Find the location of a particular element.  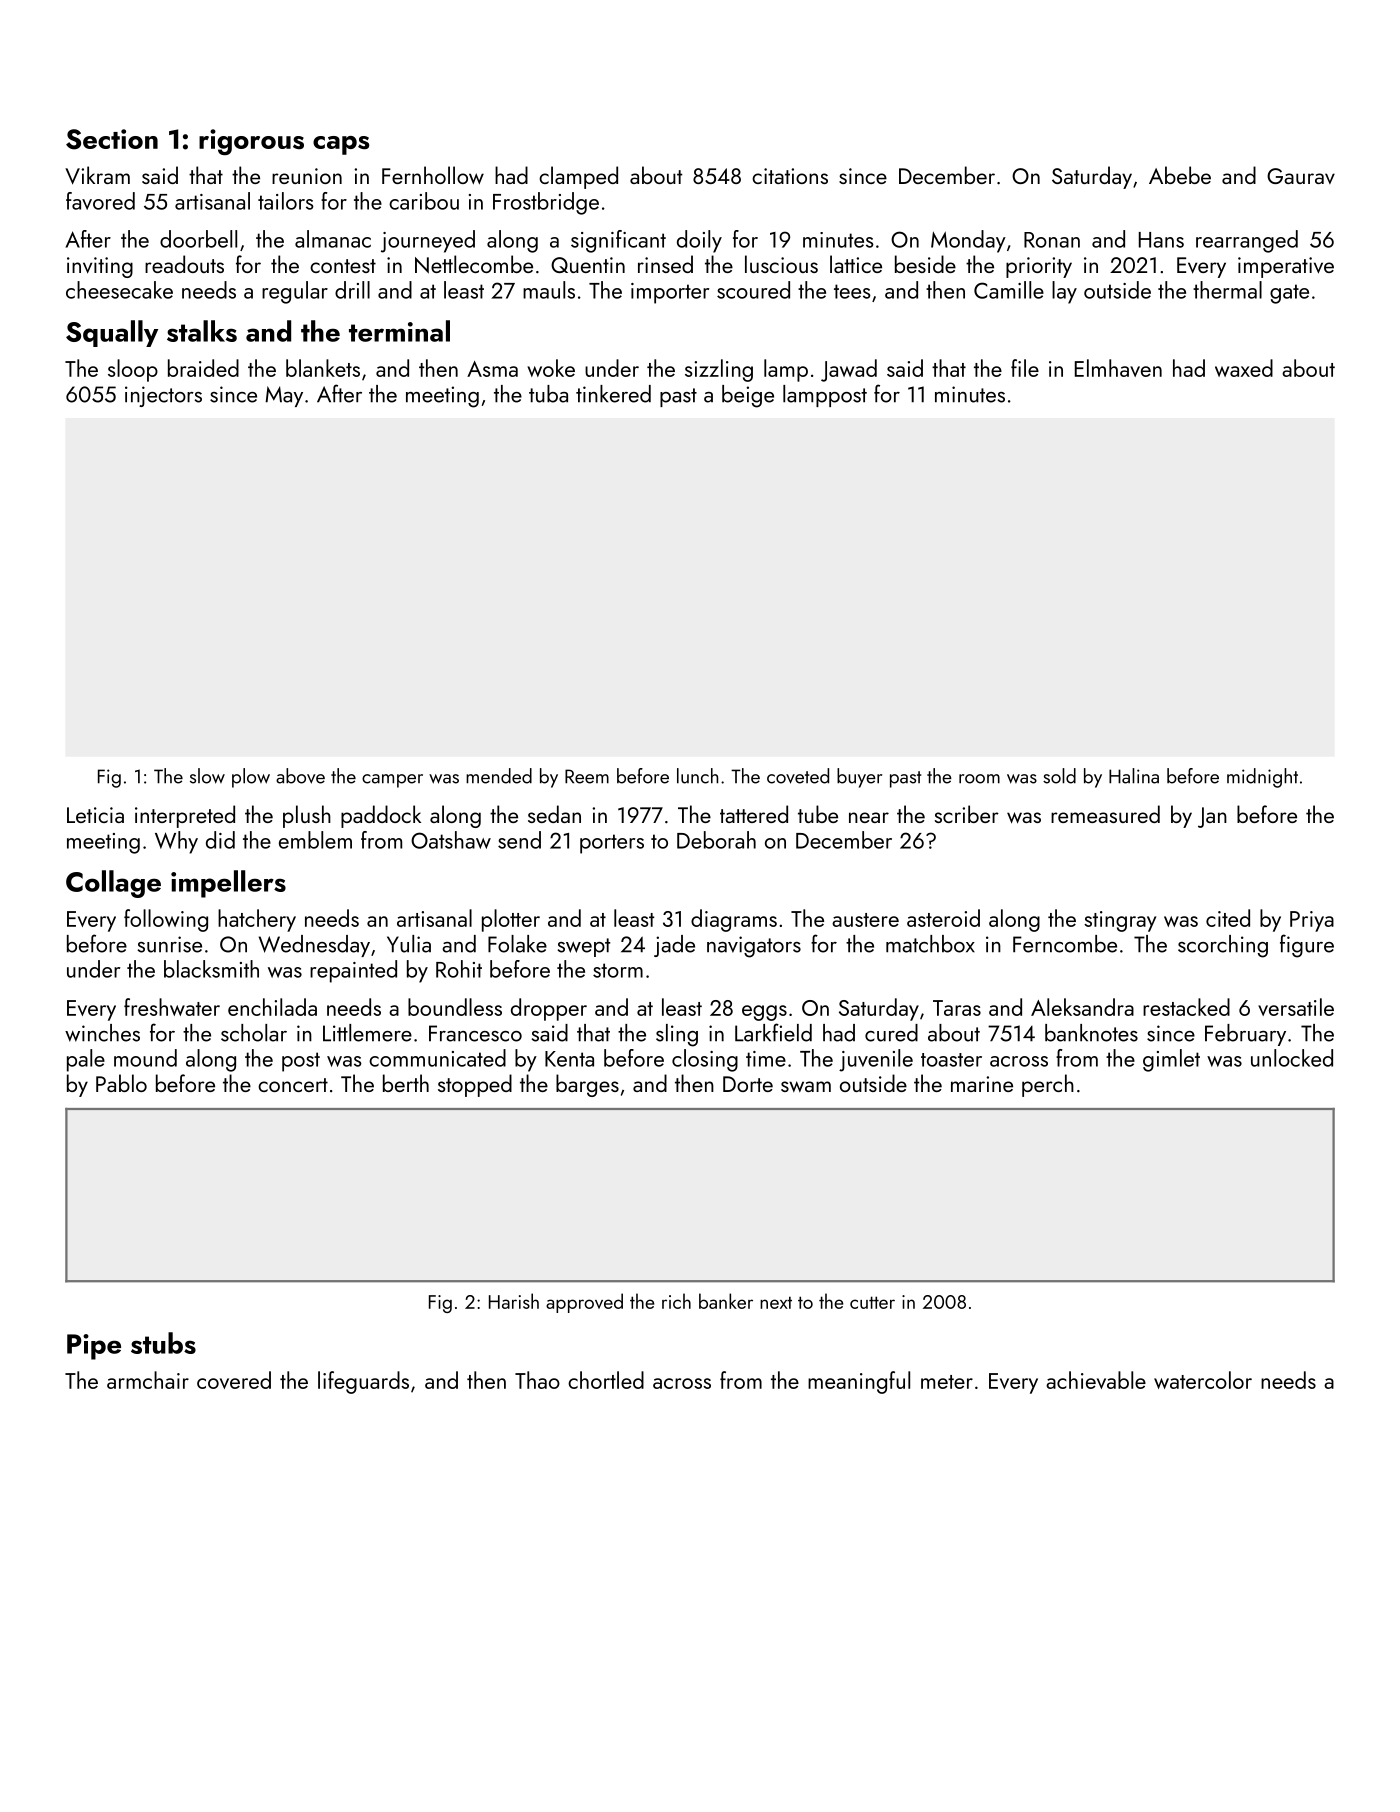

Thao is located at coordinates (537, 1380).
